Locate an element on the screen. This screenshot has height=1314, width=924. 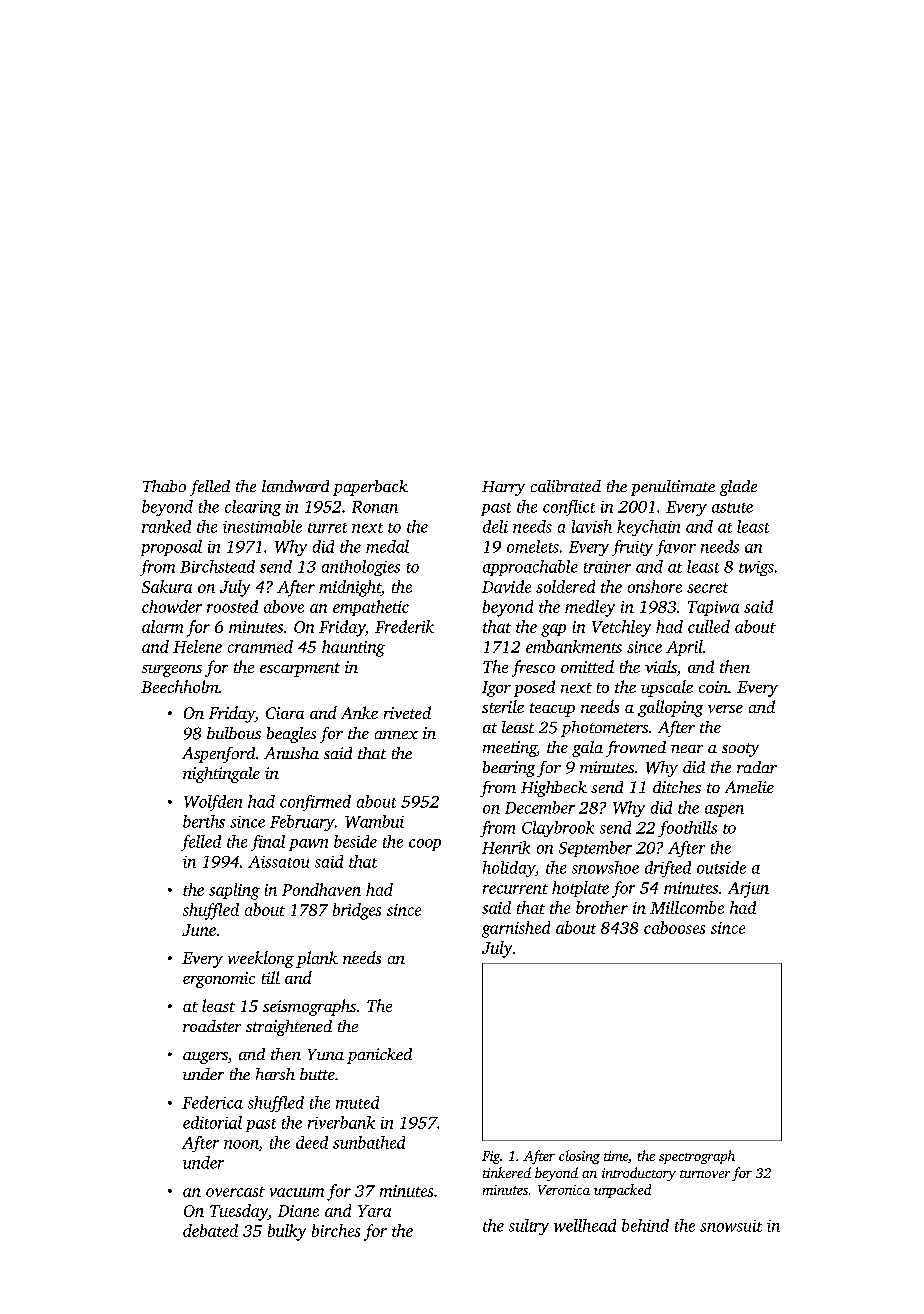
Beechholm is located at coordinates (180, 686).
